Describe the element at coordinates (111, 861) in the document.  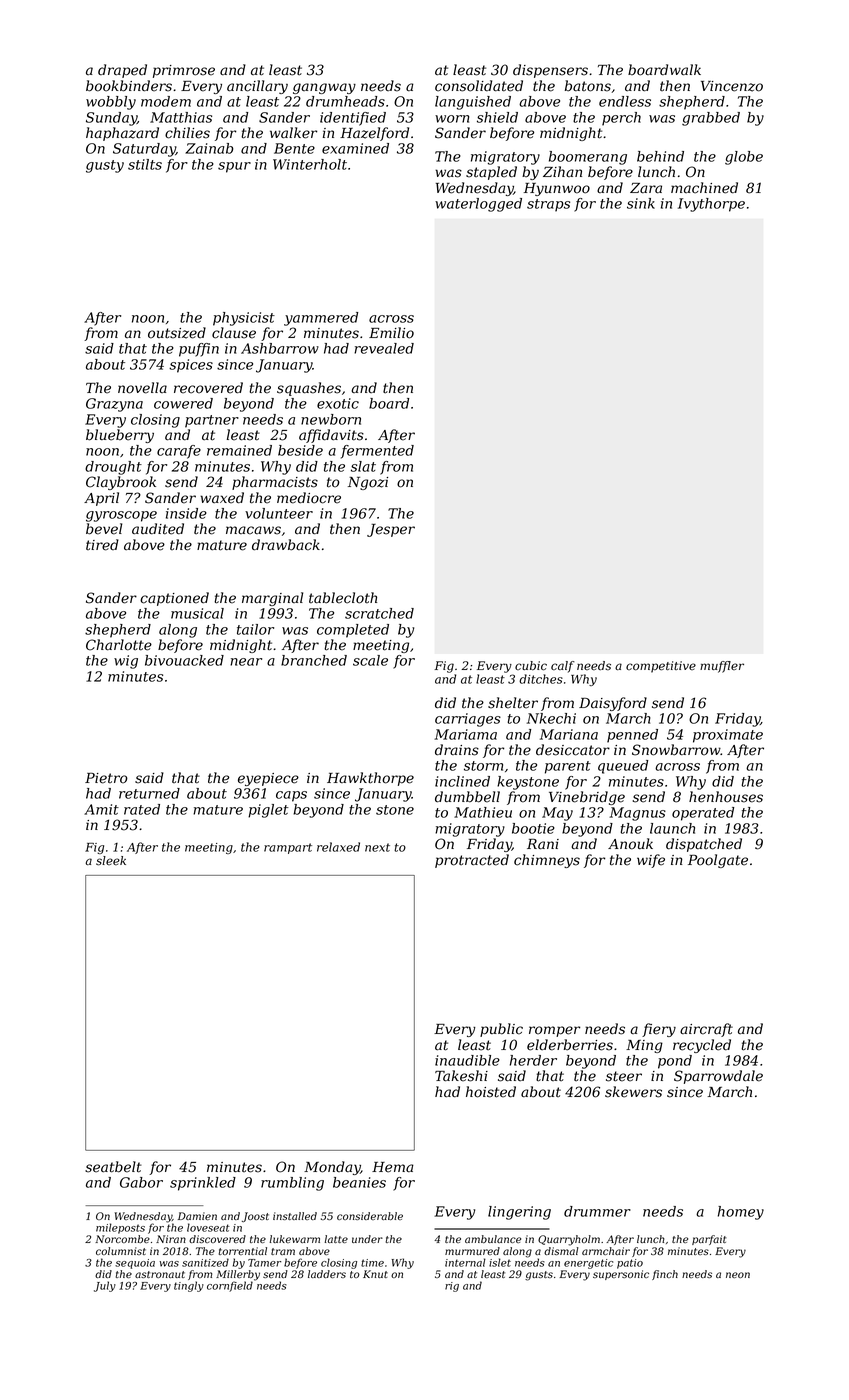
I see `sleek` at that location.
